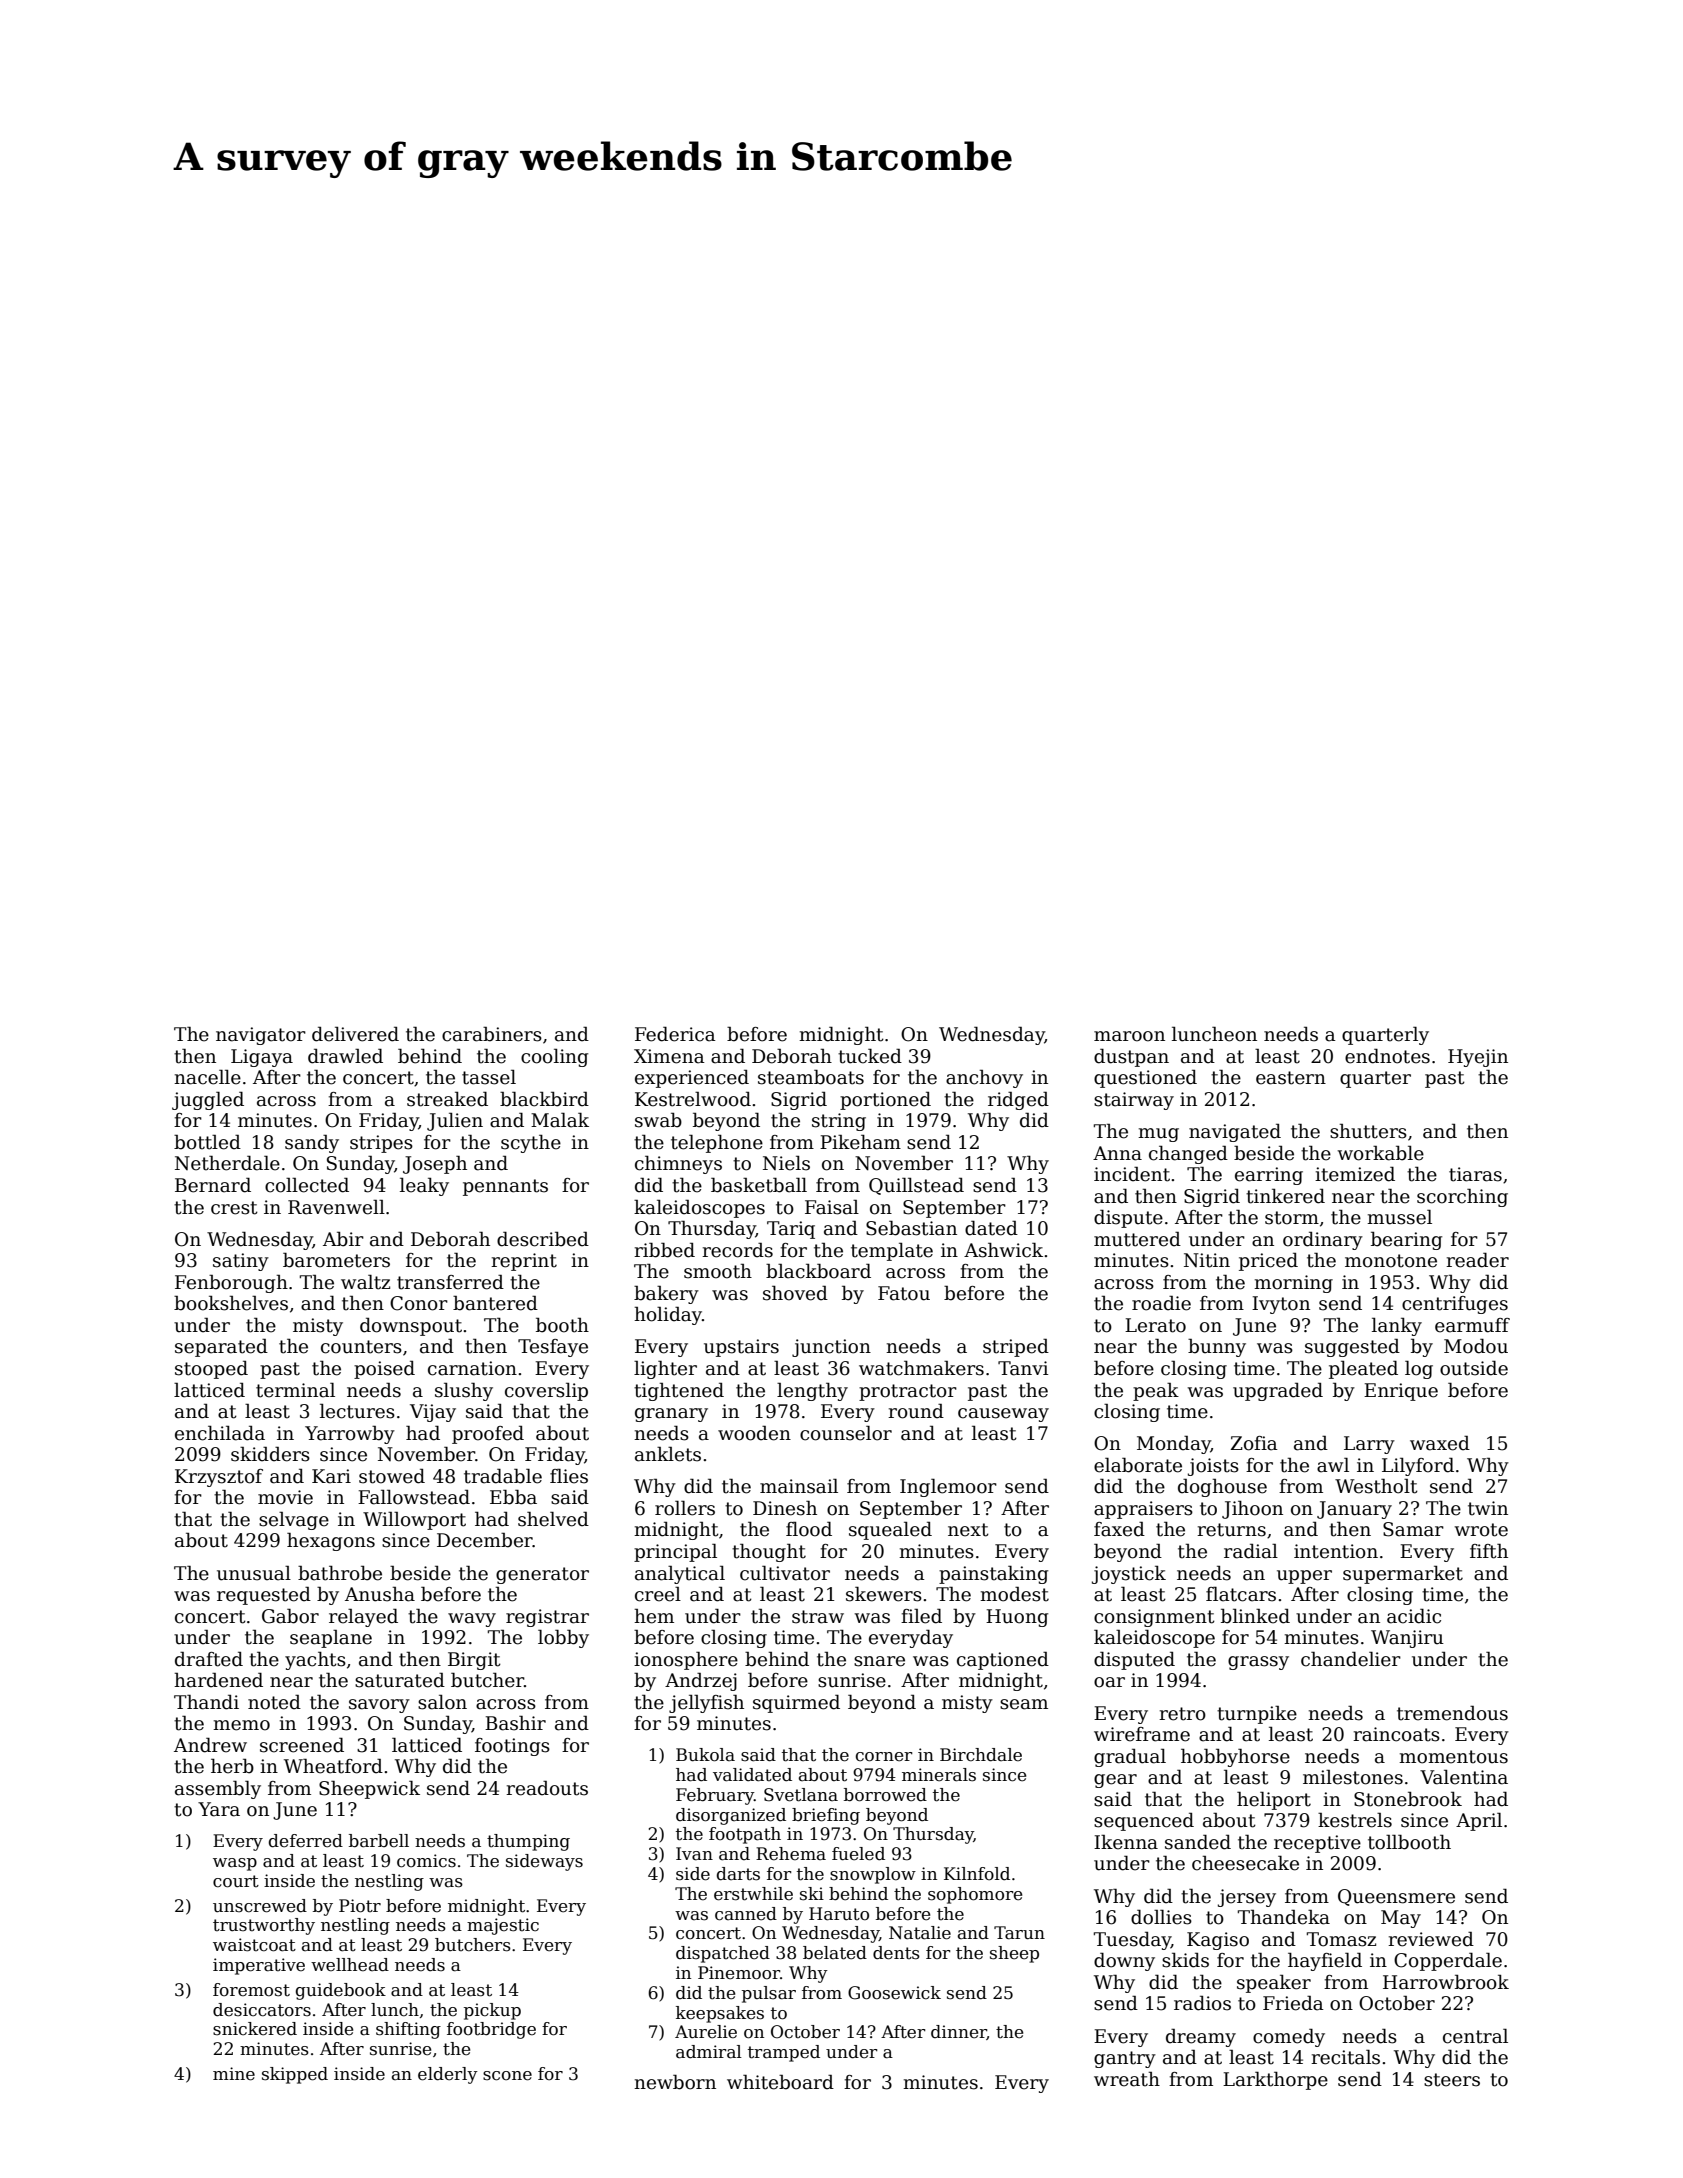 This page has width=1683, height=2178. What do you see at coordinates (706, 1703) in the page?
I see `jellyfish` at bounding box center [706, 1703].
